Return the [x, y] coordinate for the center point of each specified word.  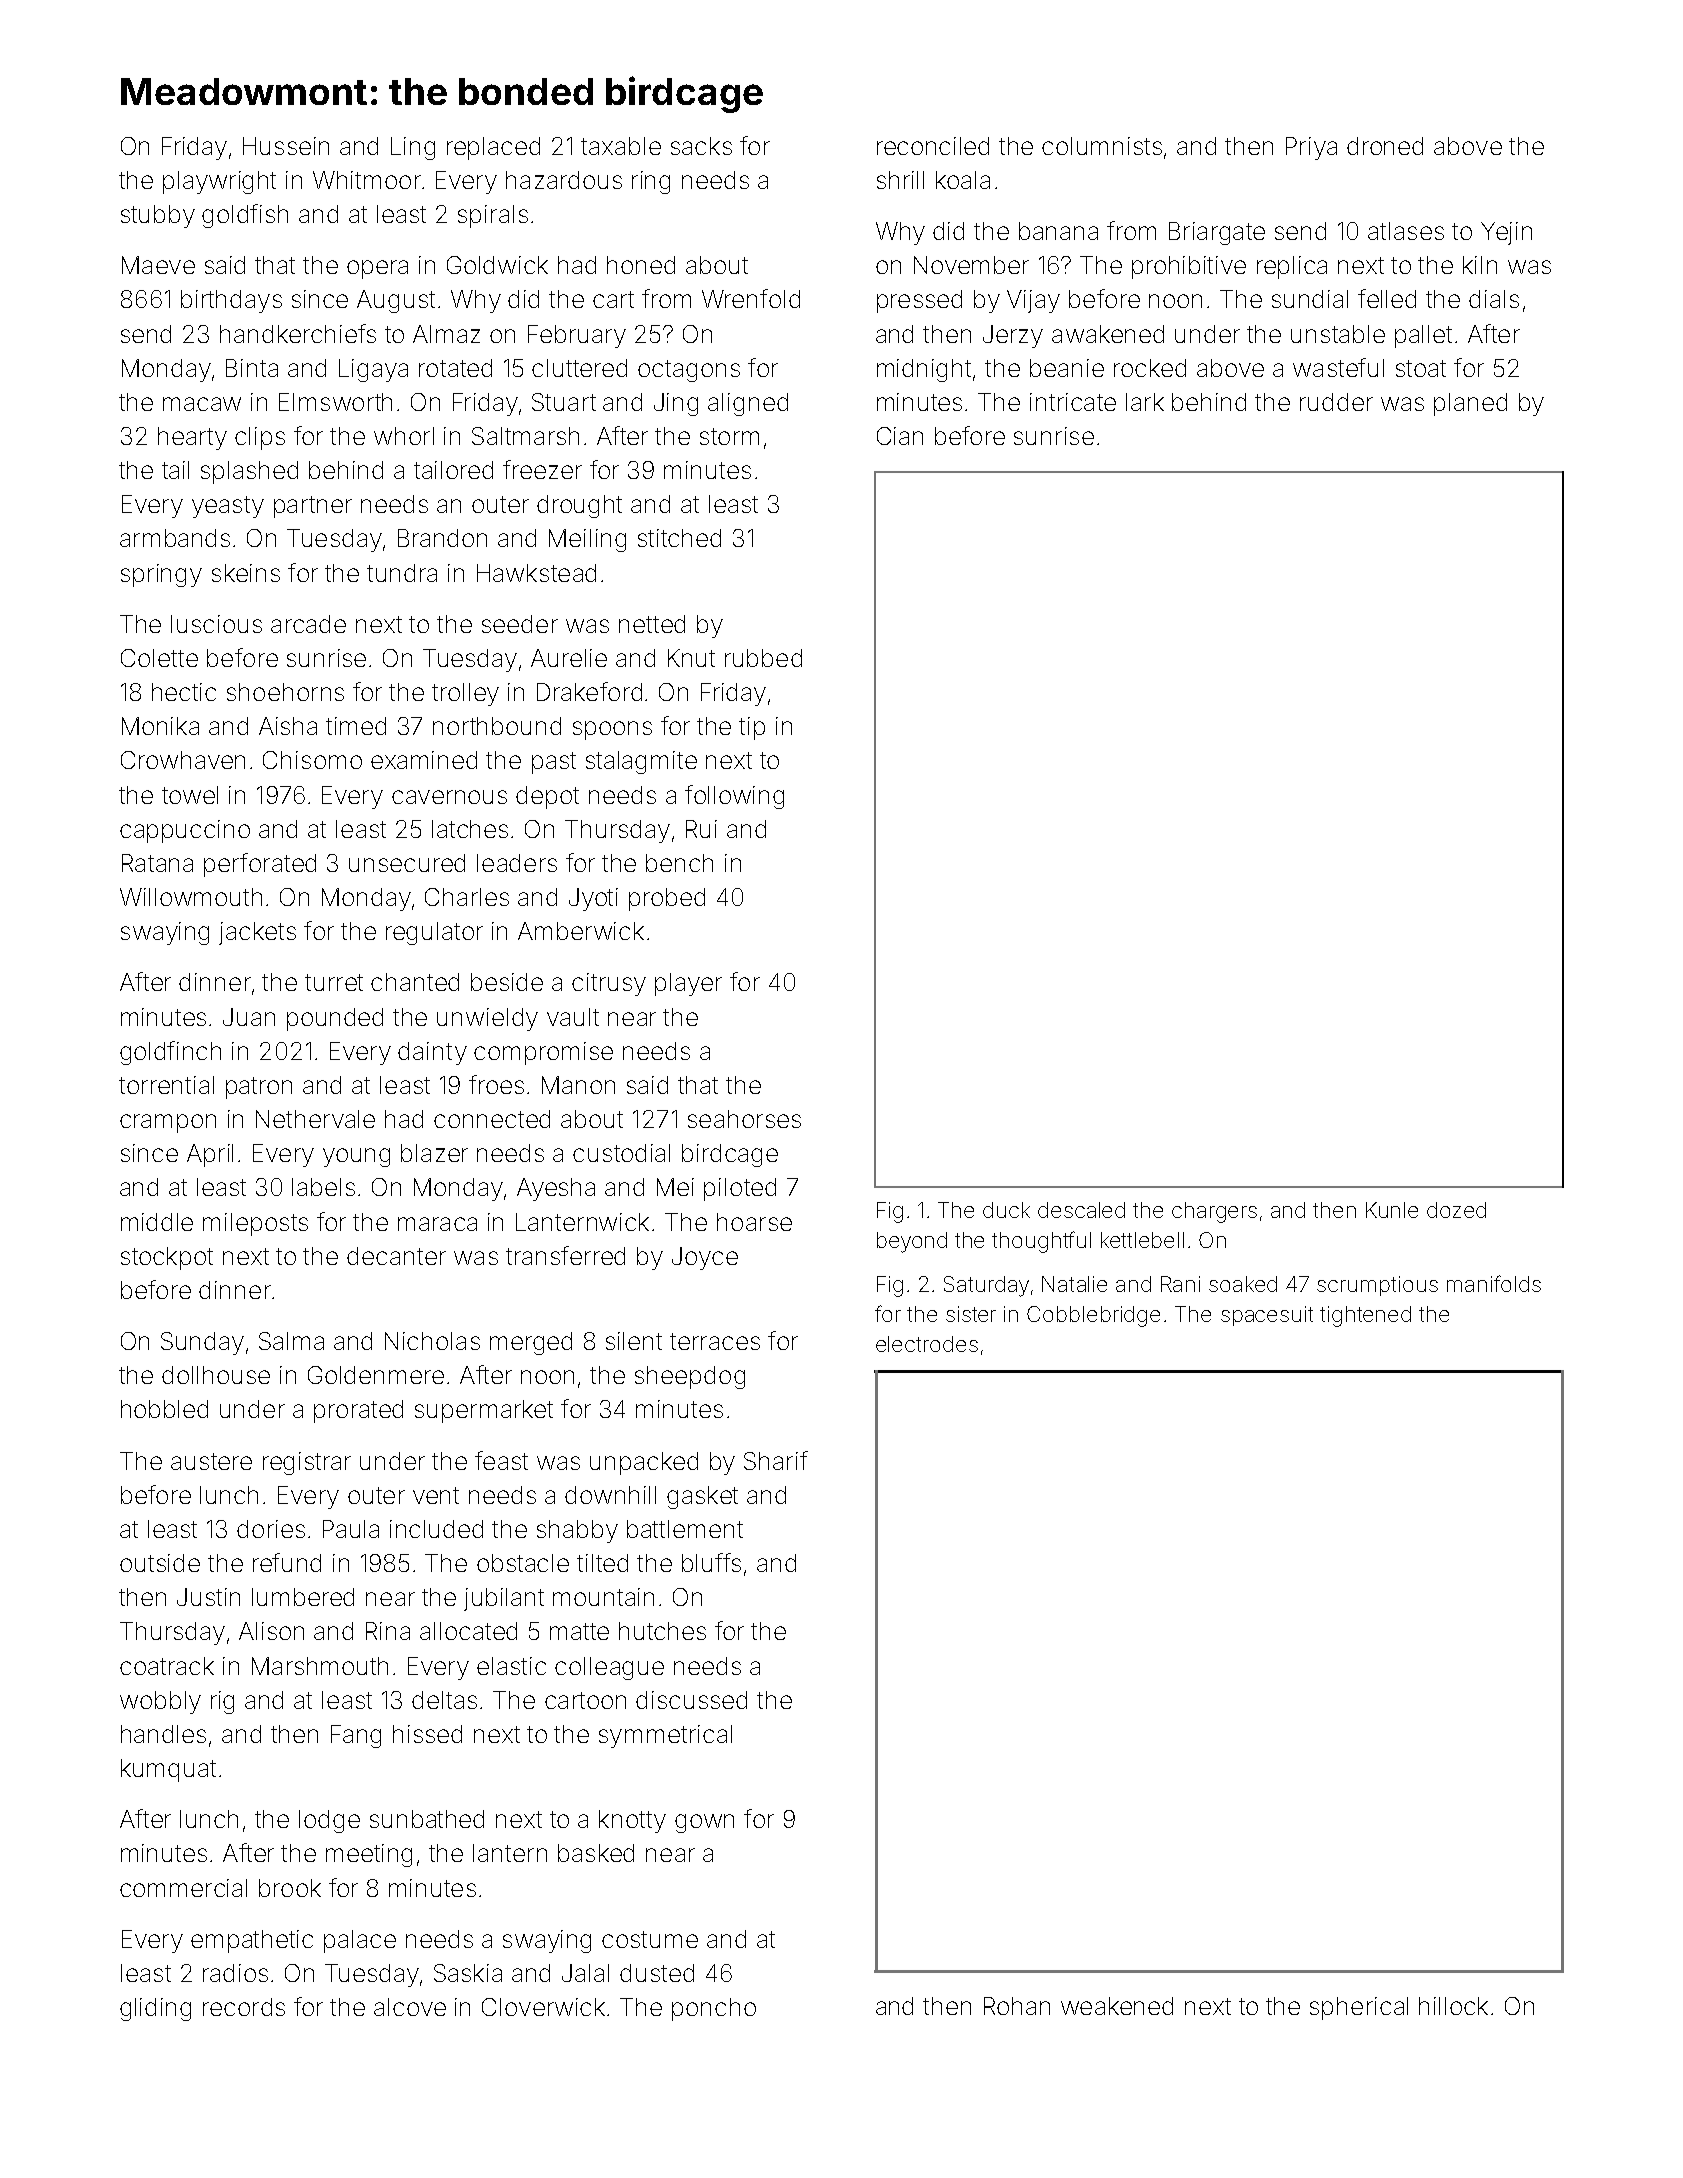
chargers [1214, 1212]
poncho [714, 2009]
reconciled [933, 146]
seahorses [744, 1119]
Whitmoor [367, 180]
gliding [155, 2009]
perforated [260, 865]
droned [1385, 146]
